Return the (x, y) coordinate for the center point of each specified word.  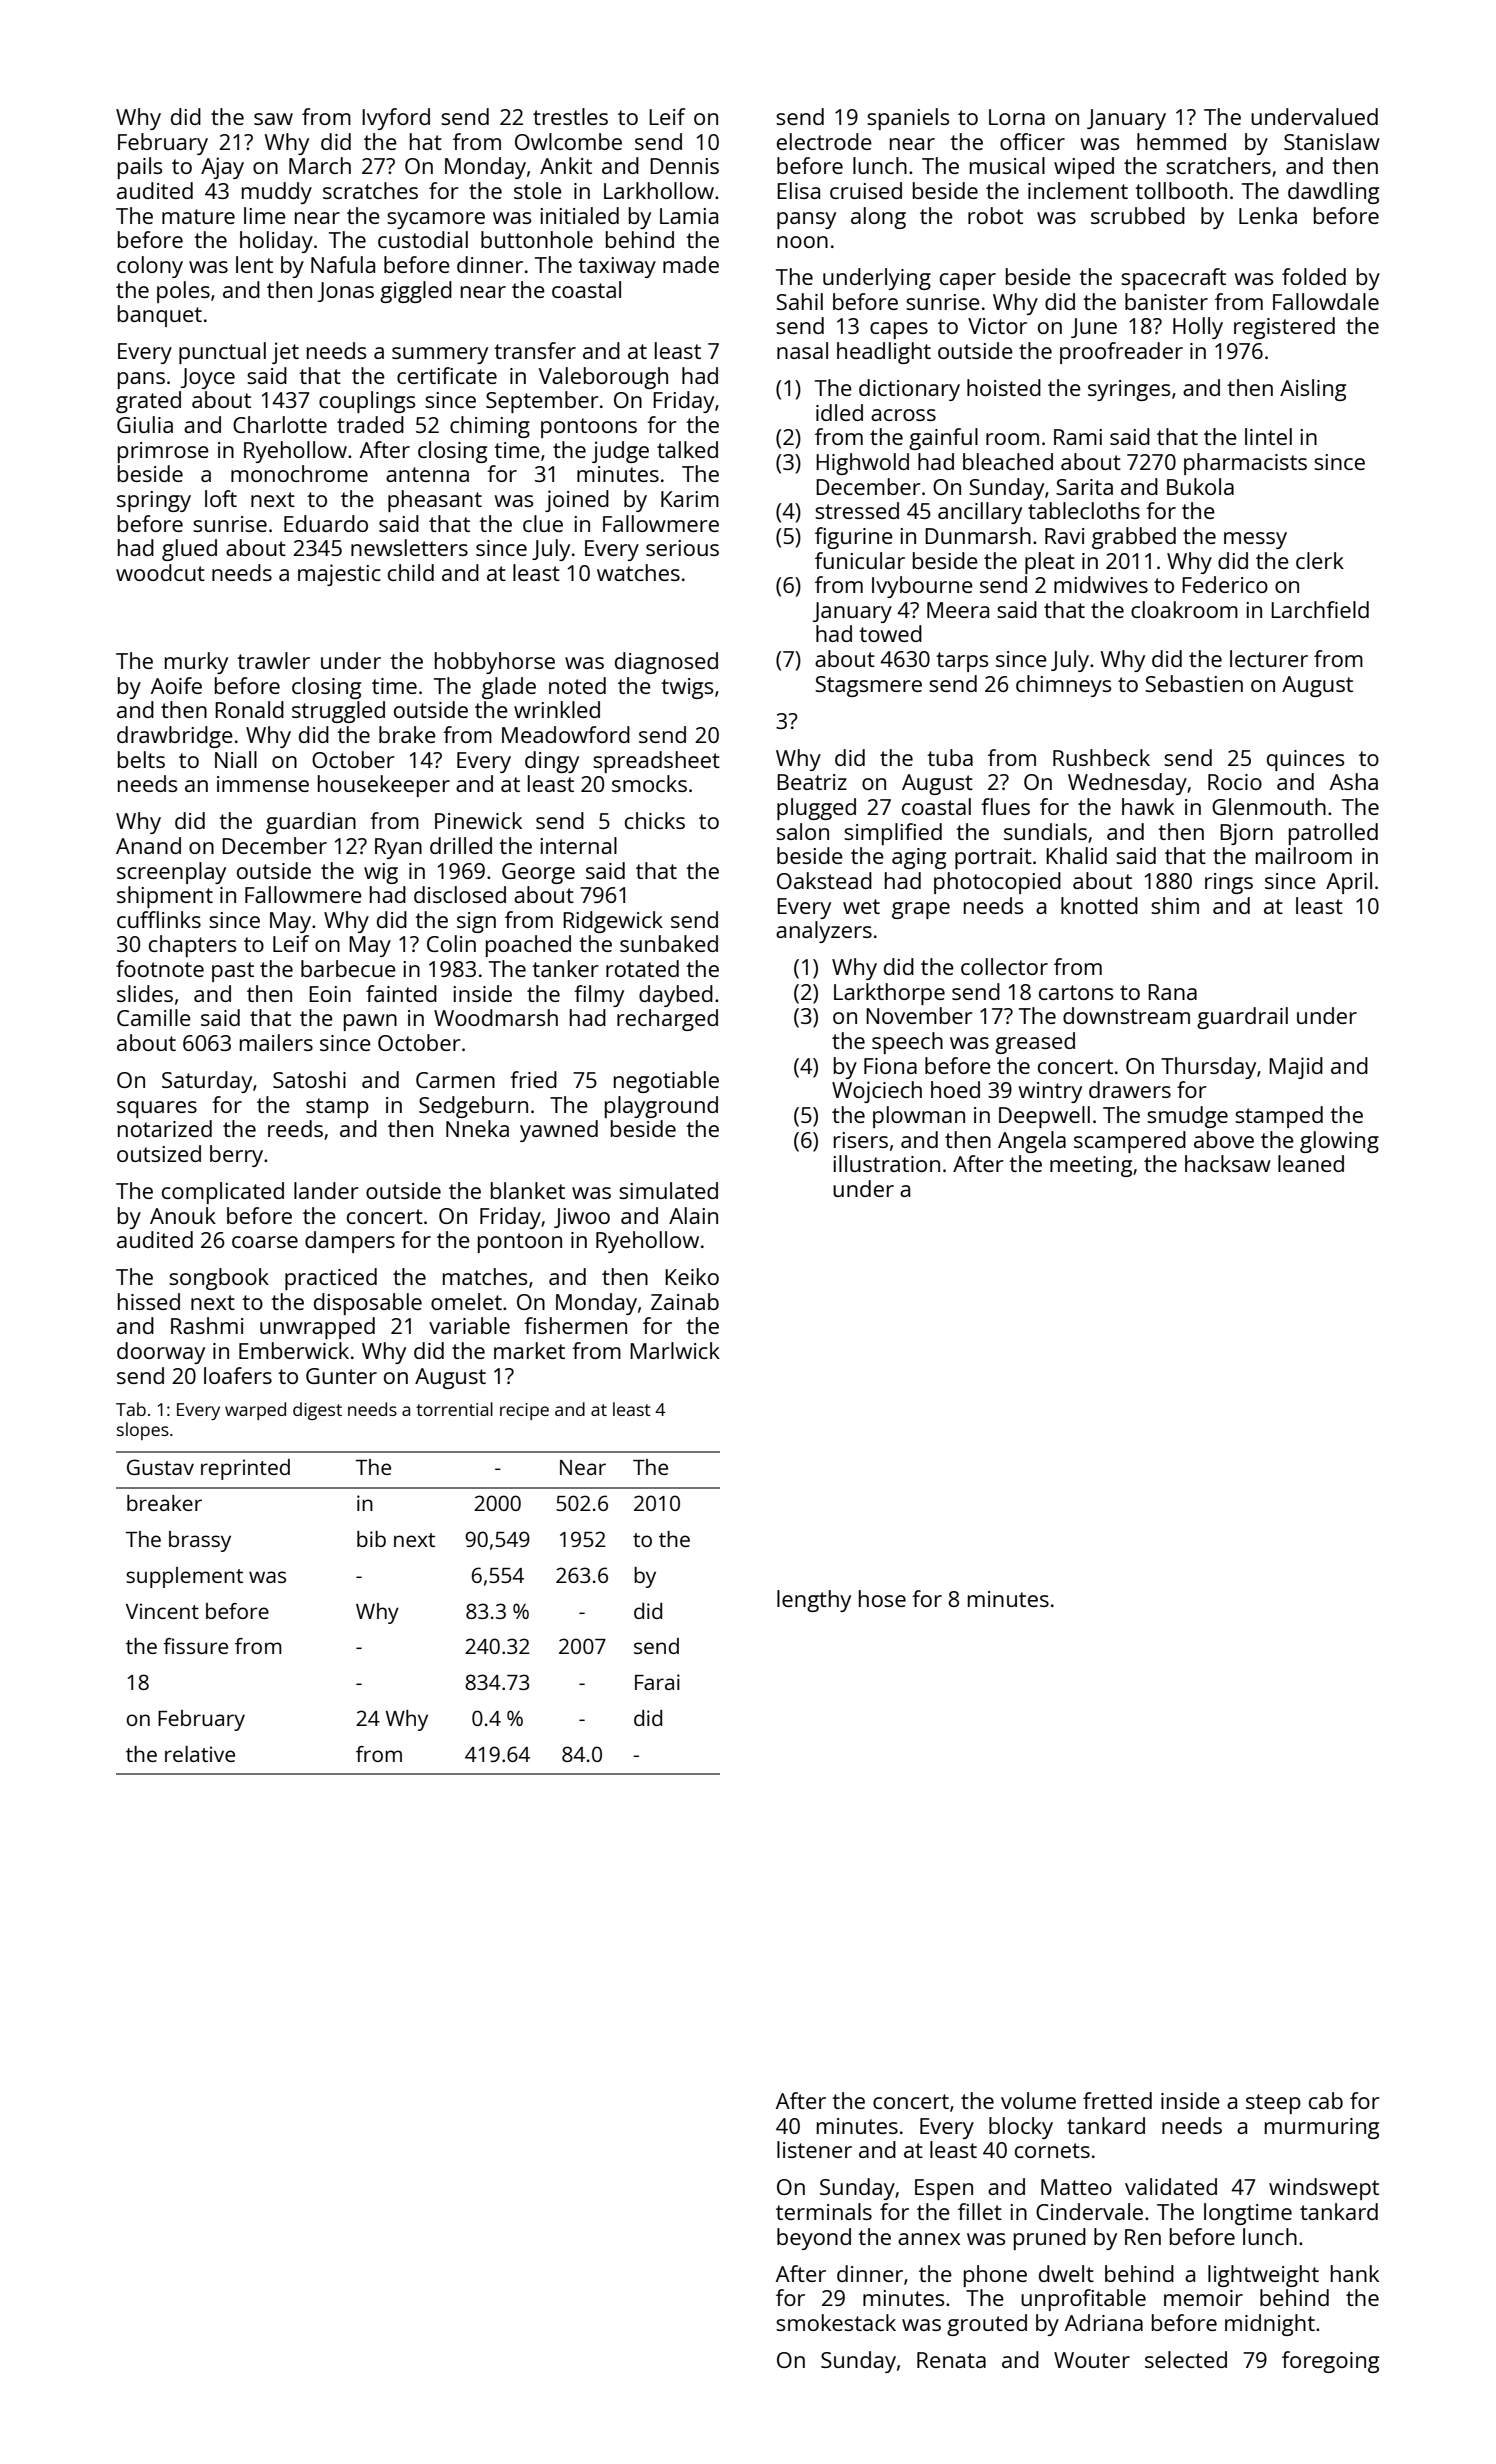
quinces (1305, 760)
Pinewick (478, 820)
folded (1314, 276)
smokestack (836, 2322)
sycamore (436, 220)
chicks (655, 820)
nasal (802, 350)
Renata (951, 2360)
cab (1326, 2100)
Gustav (160, 1467)
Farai (657, 1682)
